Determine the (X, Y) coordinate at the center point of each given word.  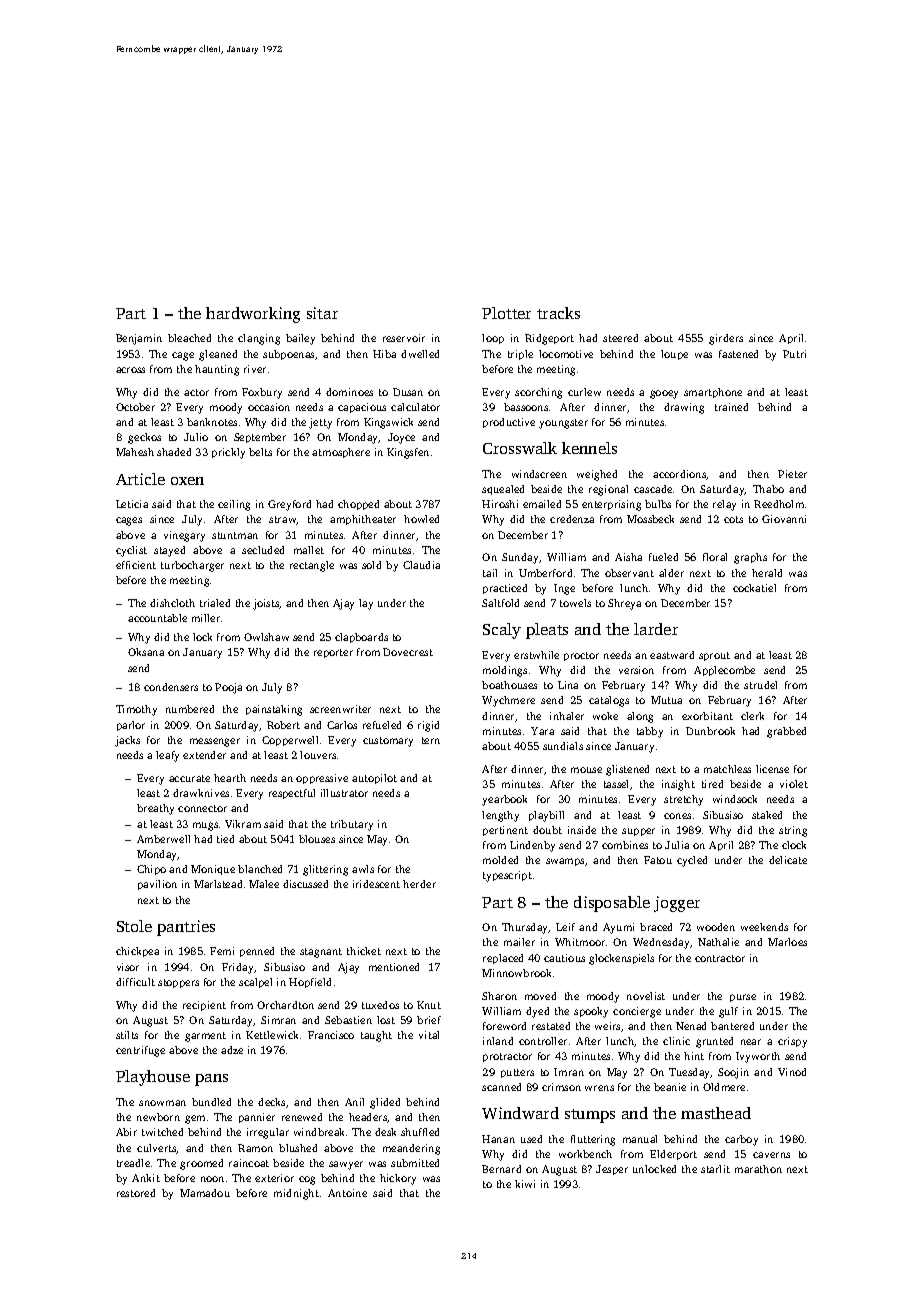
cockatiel (754, 588)
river (255, 369)
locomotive (566, 354)
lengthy (500, 816)
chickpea (137, 952)
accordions (680, 475)
